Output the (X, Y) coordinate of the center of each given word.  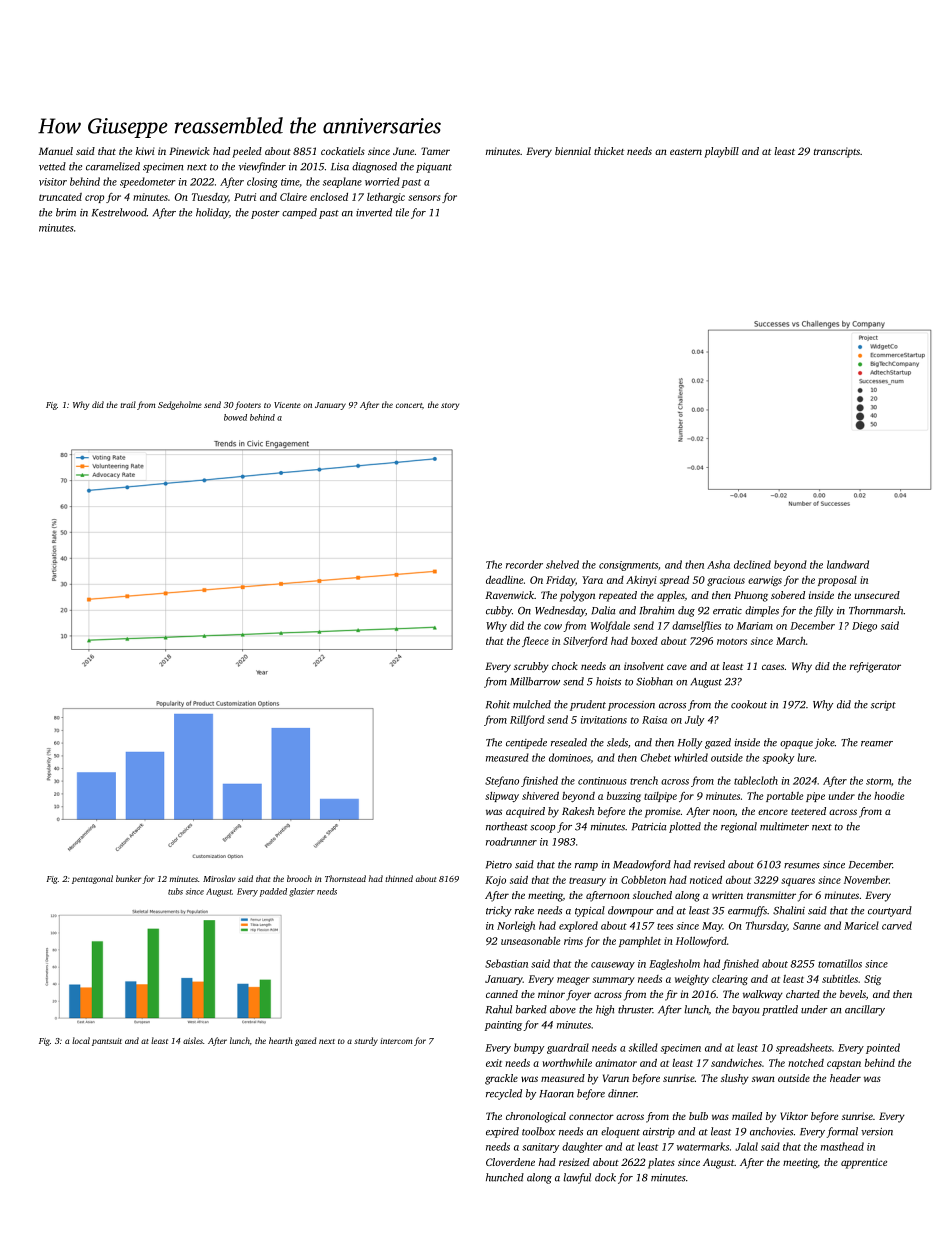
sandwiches (736, 1063)
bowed (235, 417)
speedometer (148, 182)
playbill (721, 152)
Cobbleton (643, 880)
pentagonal (92, 879)
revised (709, 864)
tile (402, 212)
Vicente (287, 405)
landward (848, 564)
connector (591, 1117)
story (450, 406)
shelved (562, 564)
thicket (609, 151)
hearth (280, 1040)
